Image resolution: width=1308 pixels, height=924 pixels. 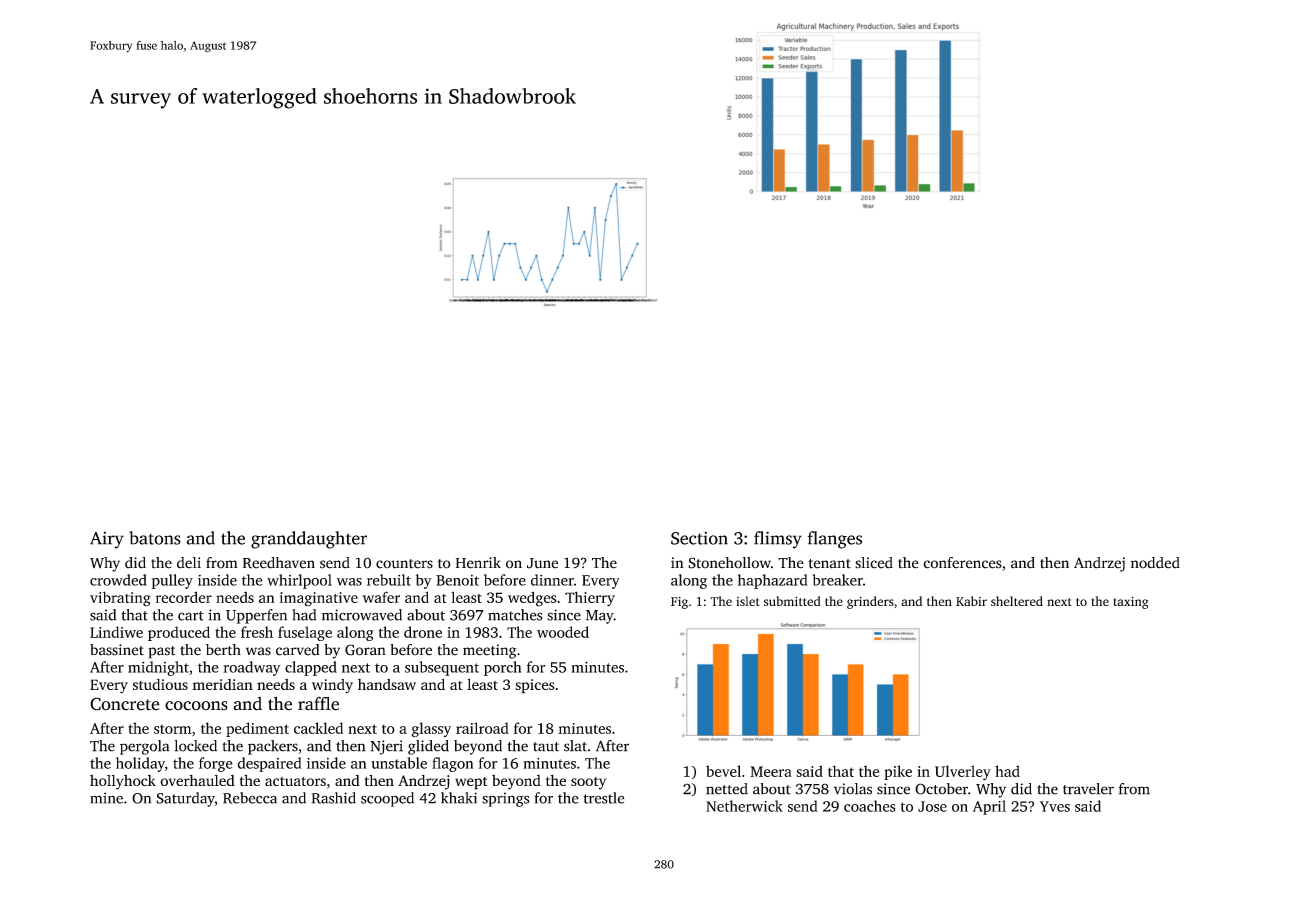 I want to click on flanges, so click(x=835, y=540).
